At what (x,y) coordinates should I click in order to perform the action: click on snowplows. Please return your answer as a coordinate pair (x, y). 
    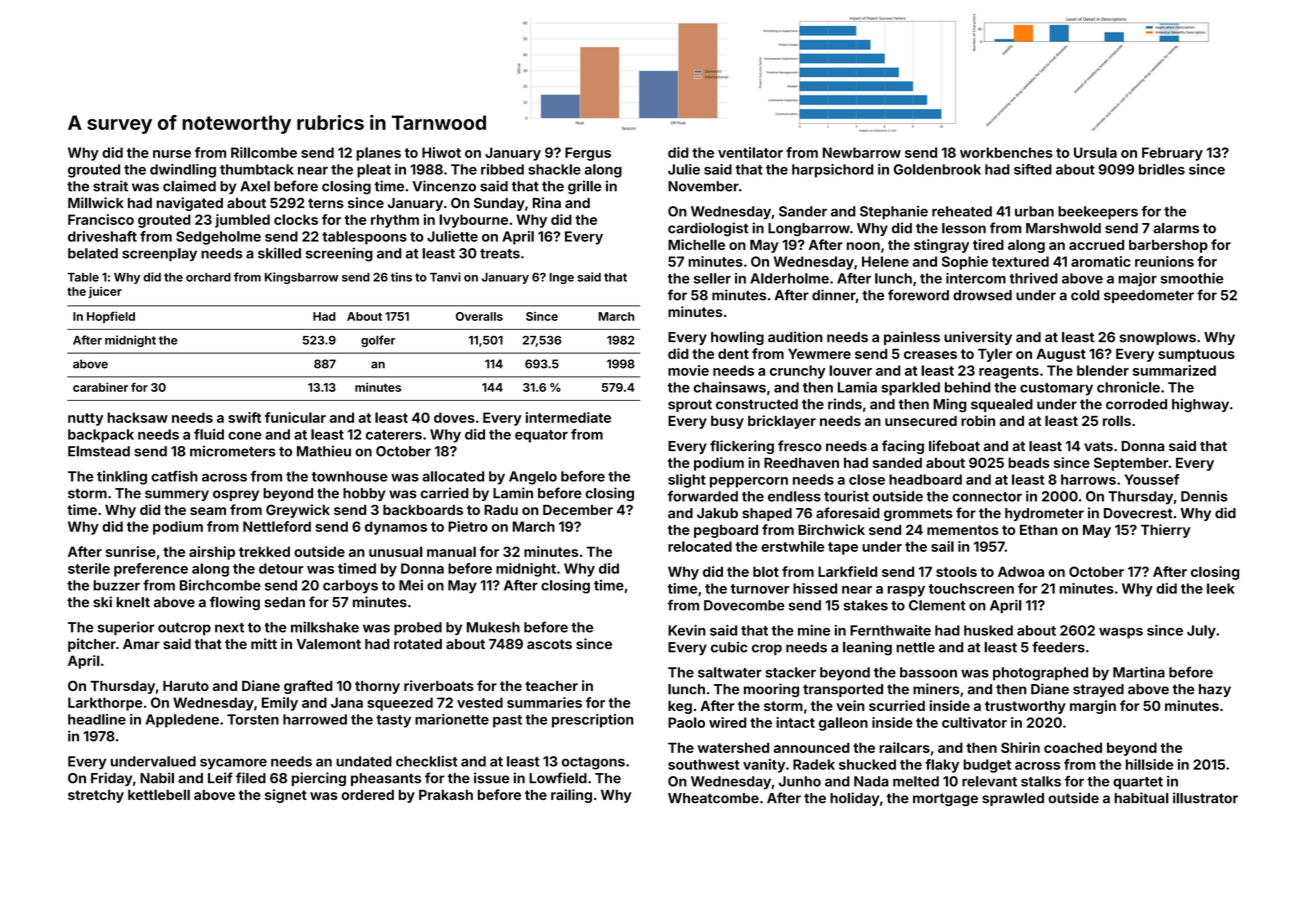
    Looking at the image, I should click on (1157, 338).
